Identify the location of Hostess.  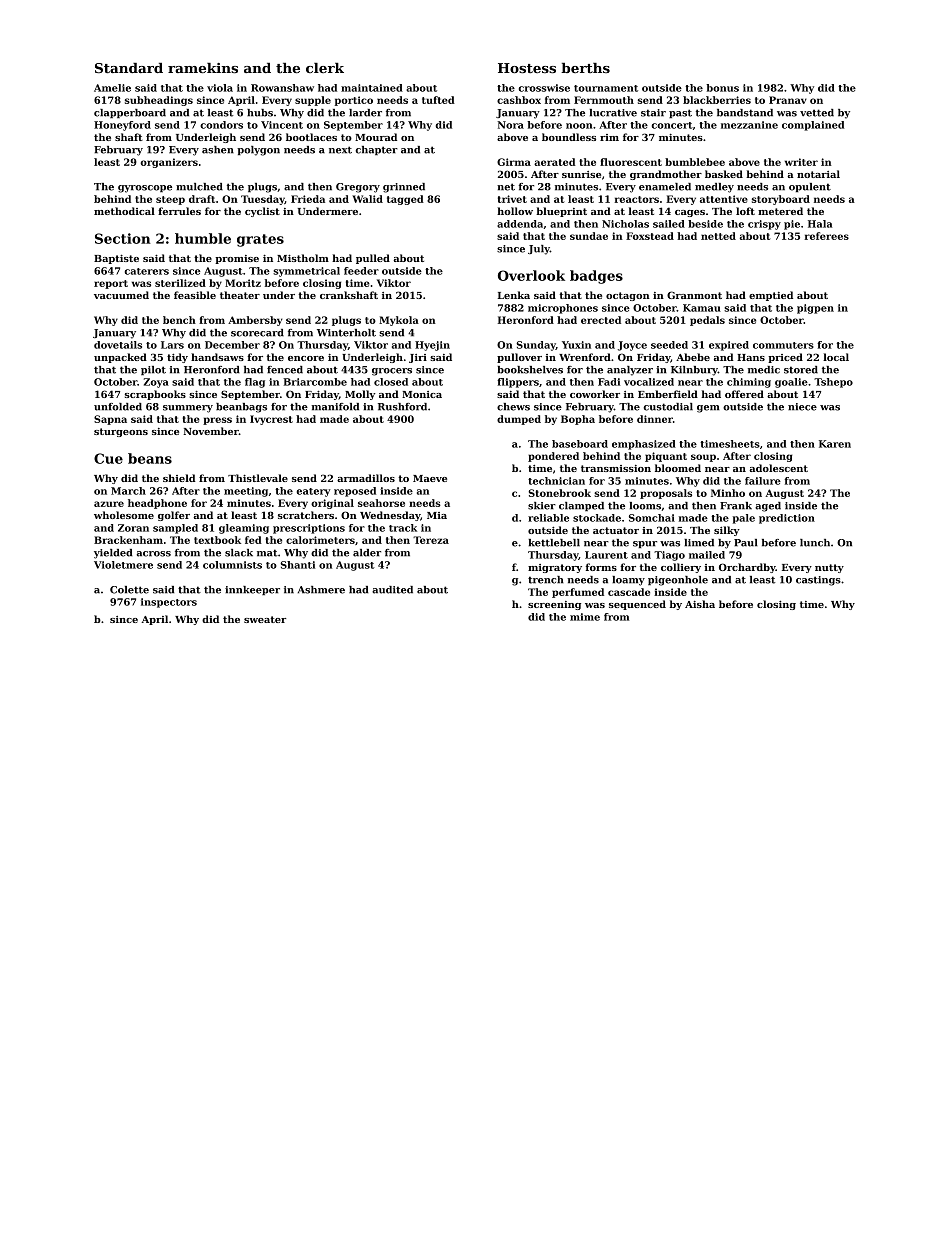
(527, 68).
